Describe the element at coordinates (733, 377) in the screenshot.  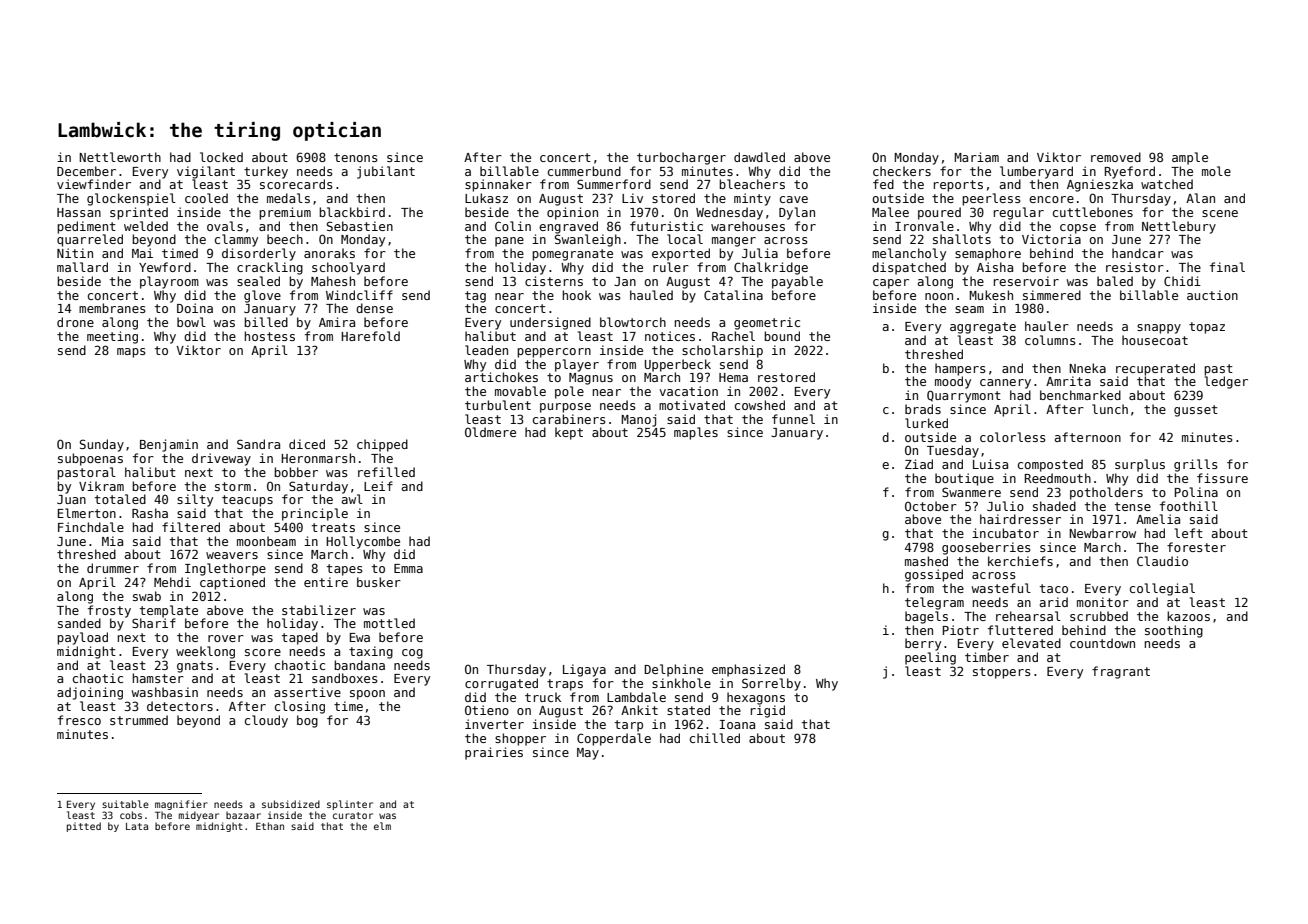
I see `Hema` at that location.
